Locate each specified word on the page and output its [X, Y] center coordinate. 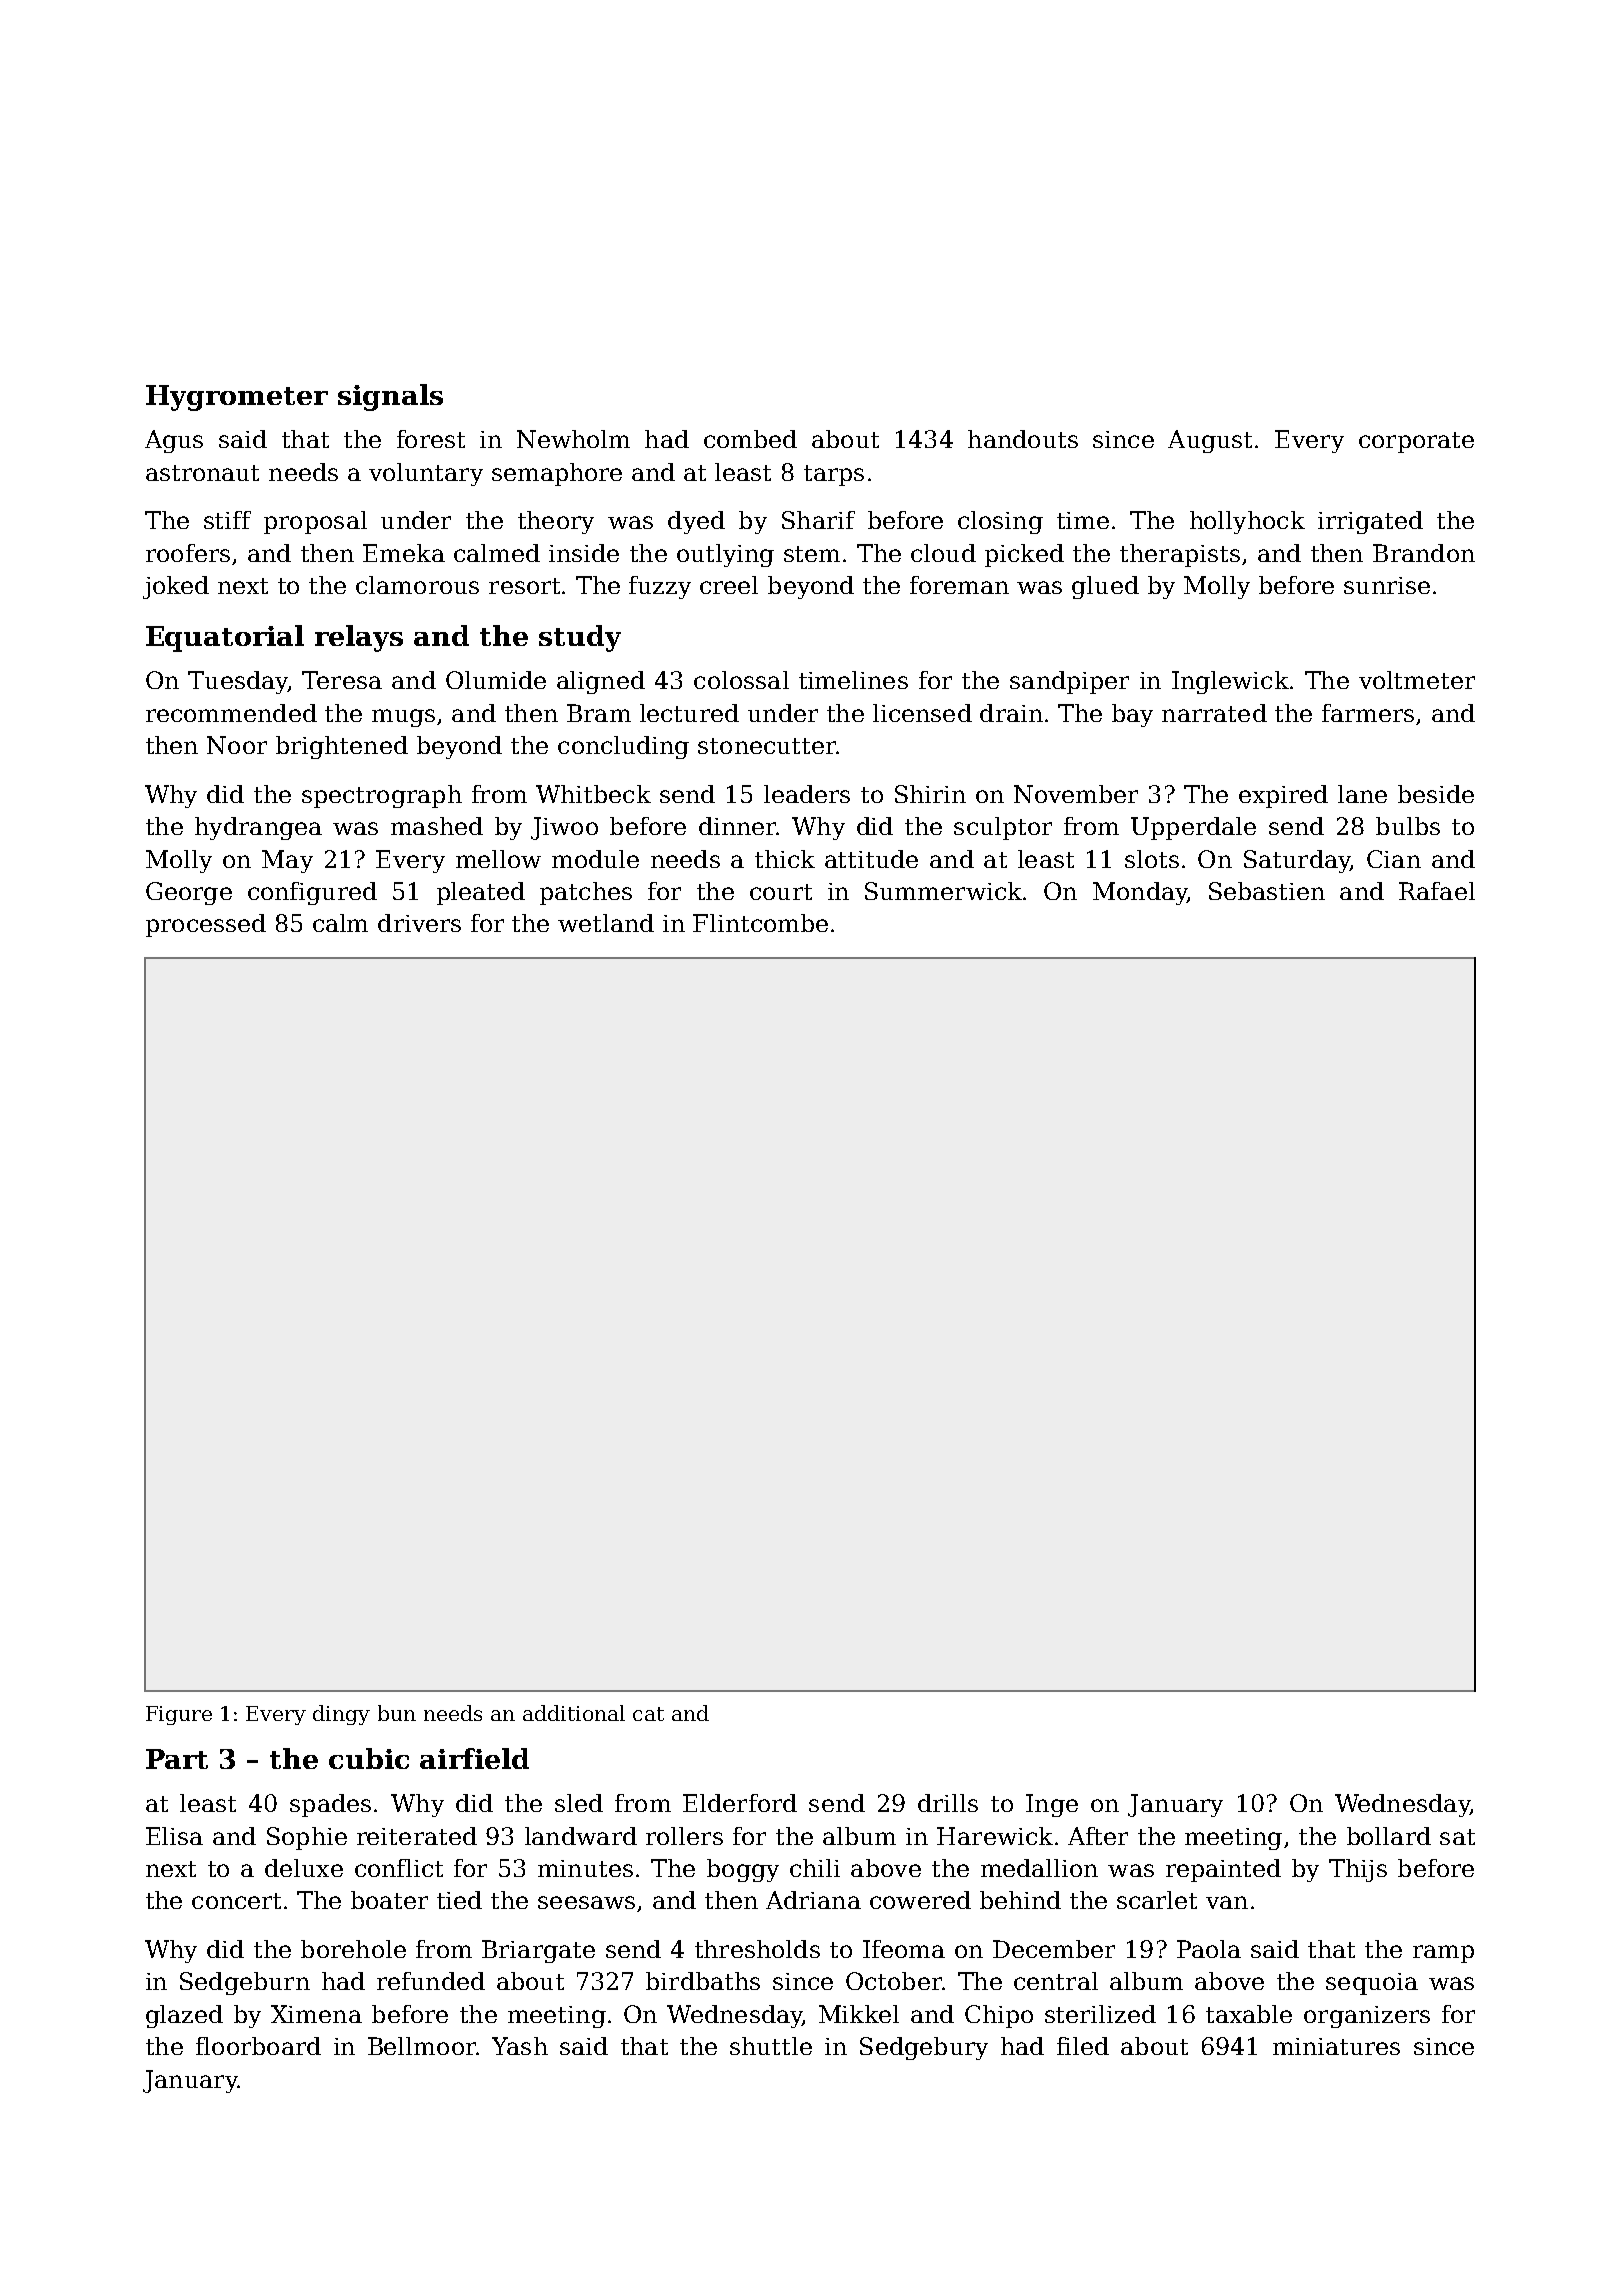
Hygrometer [237, 398]
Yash [520, 2046]
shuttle [771, 2046]
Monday [1140, 893]
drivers [419, 923]
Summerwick [943, 891]
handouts [1023, 439]
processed [206, 925]
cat [648, 1714]
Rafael [1437, 891]
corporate [1416, 442]
